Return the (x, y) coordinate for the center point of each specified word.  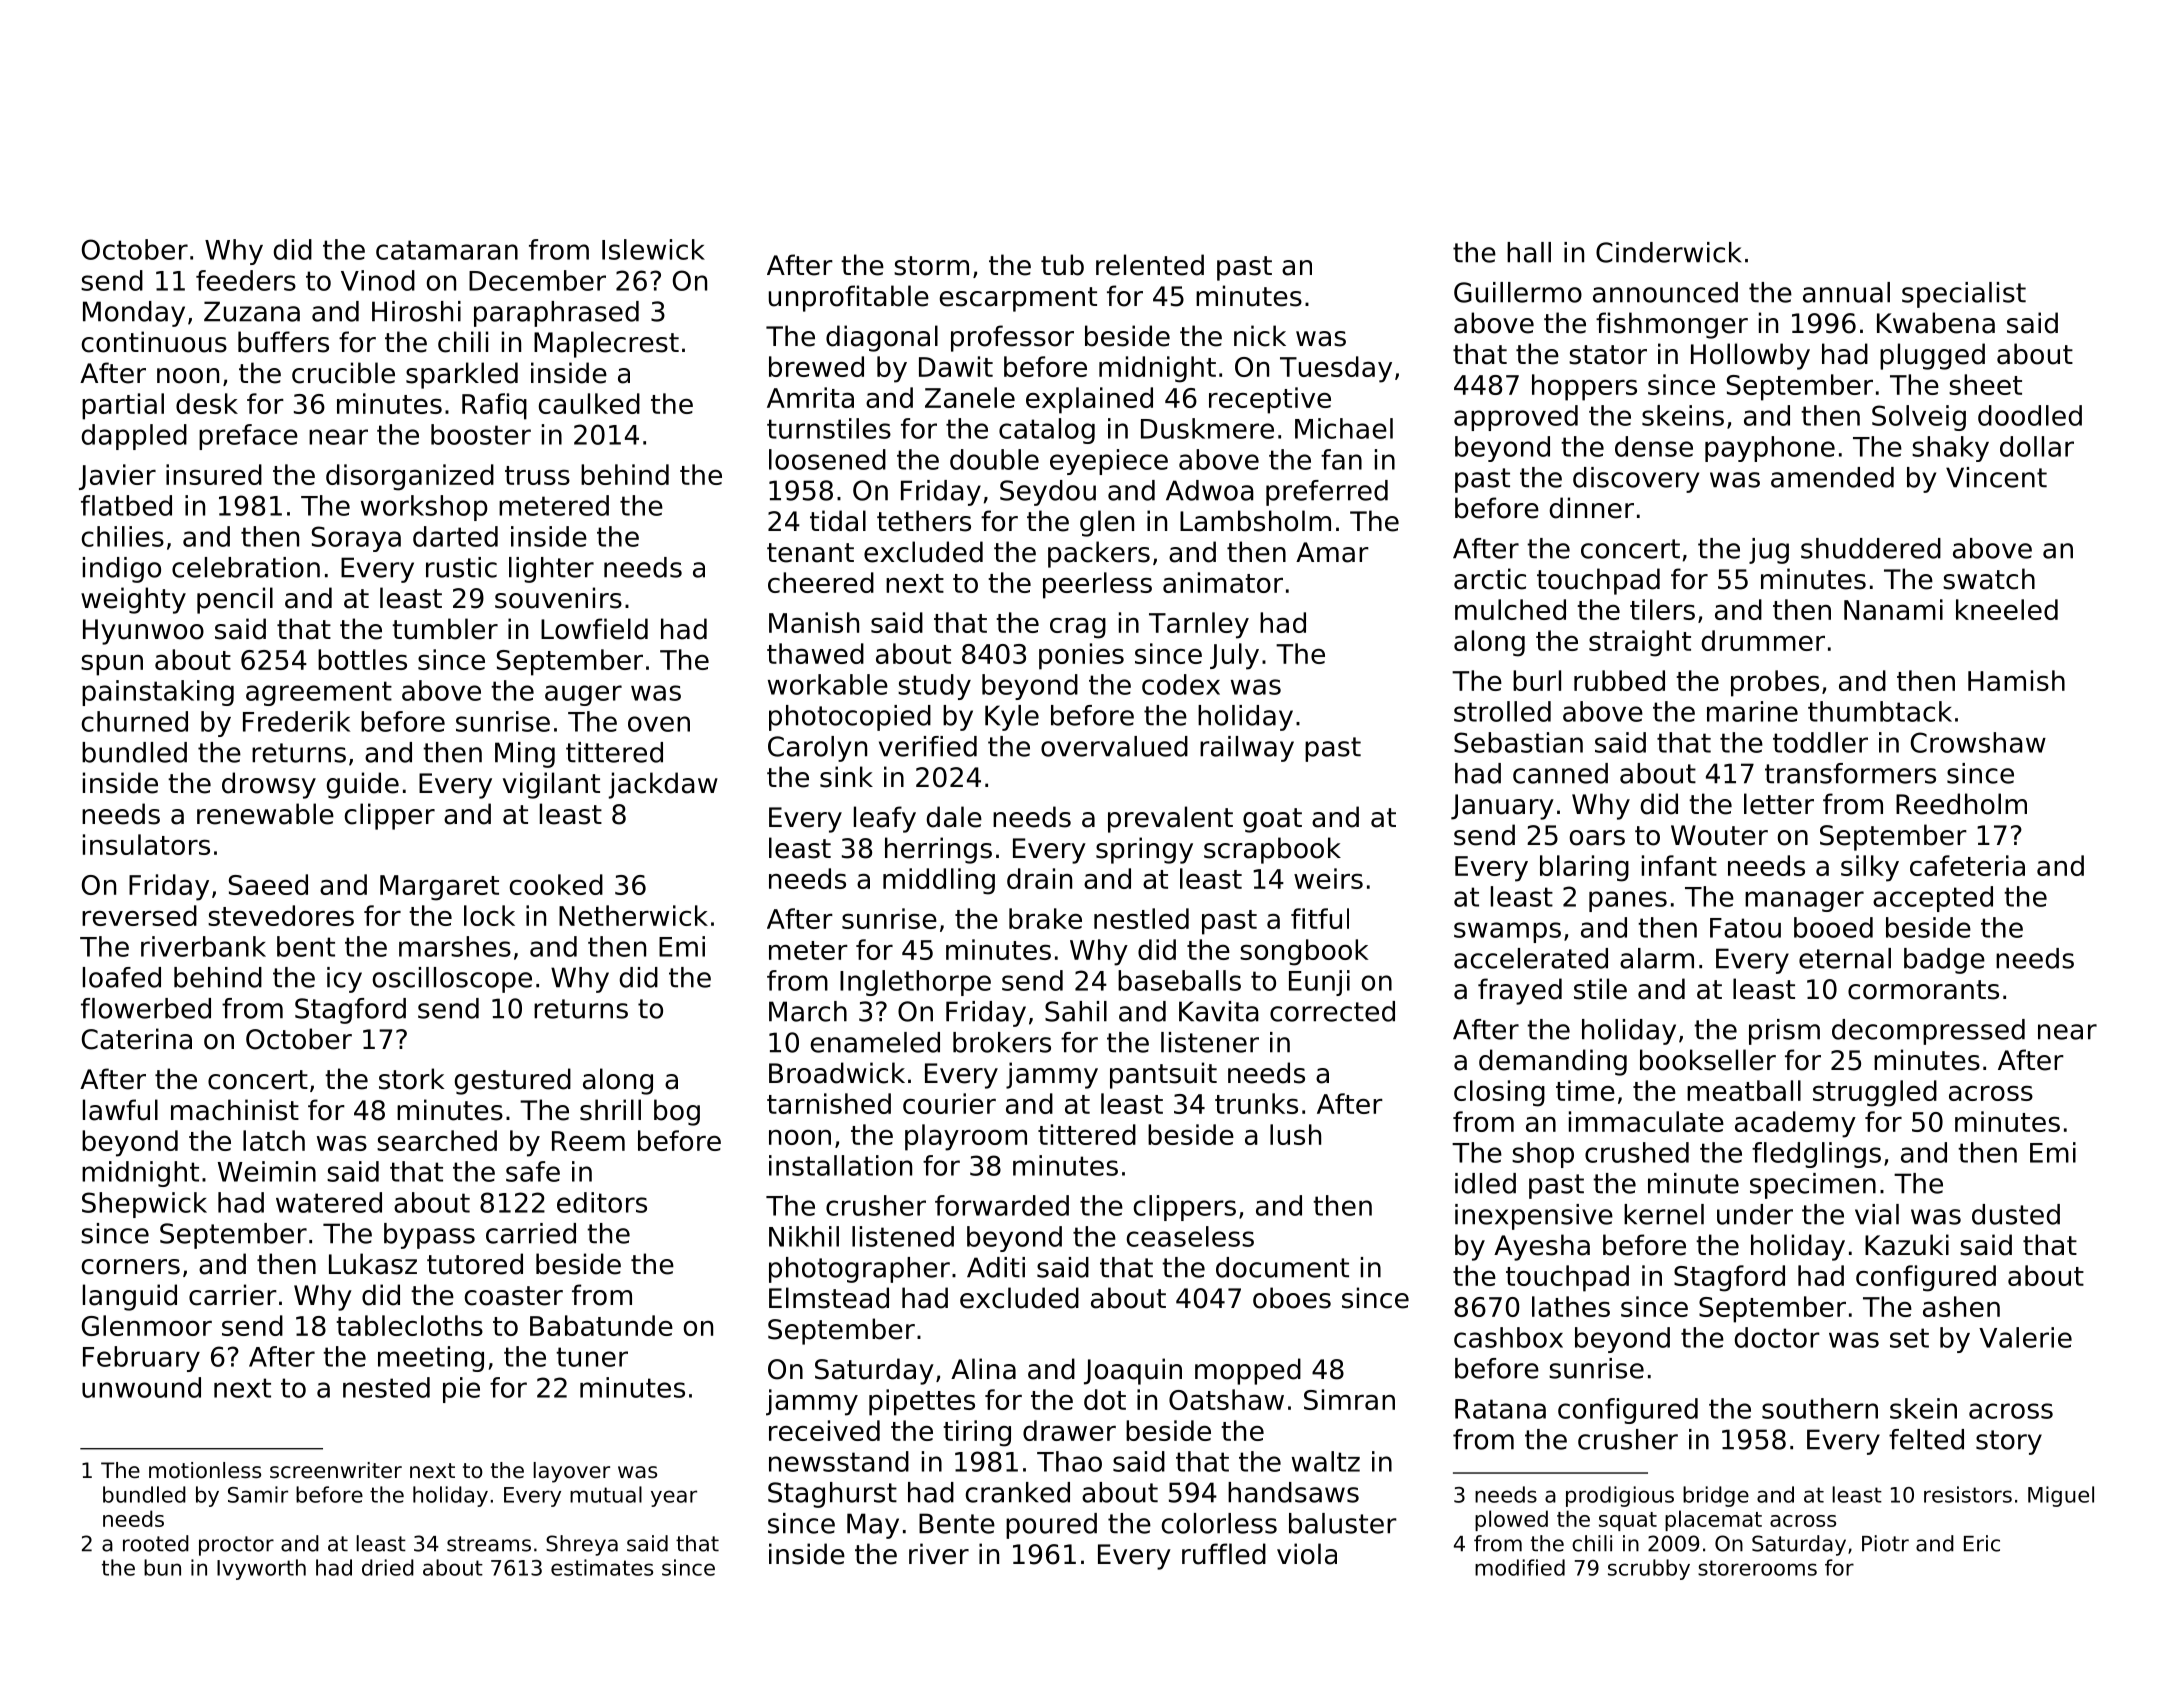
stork (411, 1079)
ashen (1961, 1306)
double (994, 459)
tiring (977, 1433)
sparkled (462, 375)
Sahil (1076, 1011)
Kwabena (1936, 323)
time (1585, 1090)
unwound (141, 1387)
